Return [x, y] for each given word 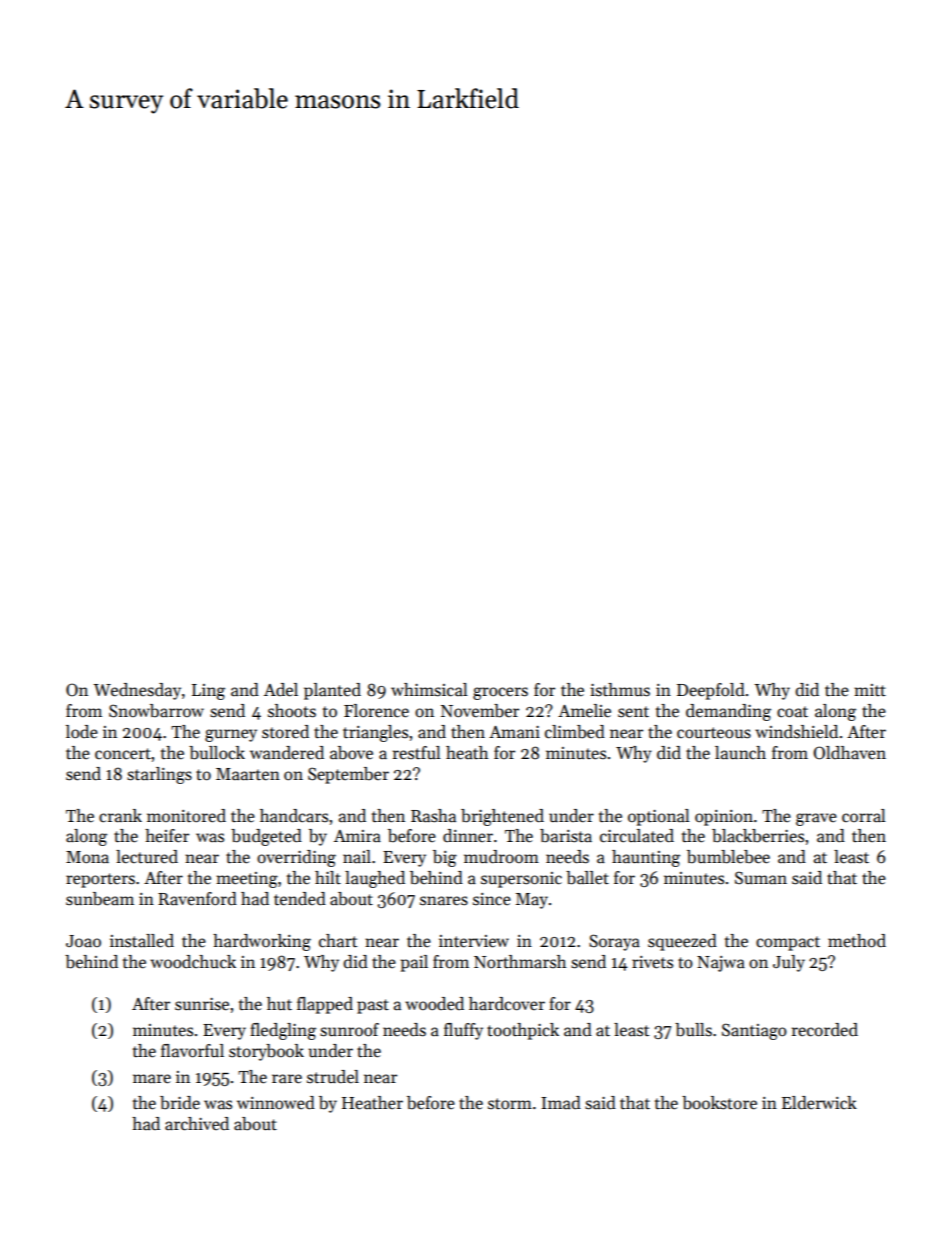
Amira [357, 836]
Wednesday [137, 691]
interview [474, 941]
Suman [761, 878]
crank [120, 816]
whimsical [429, 690]
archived [197, 1124]
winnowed [276, 1103]
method [857, 941]
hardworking [262, 942]
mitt [870, 690]
